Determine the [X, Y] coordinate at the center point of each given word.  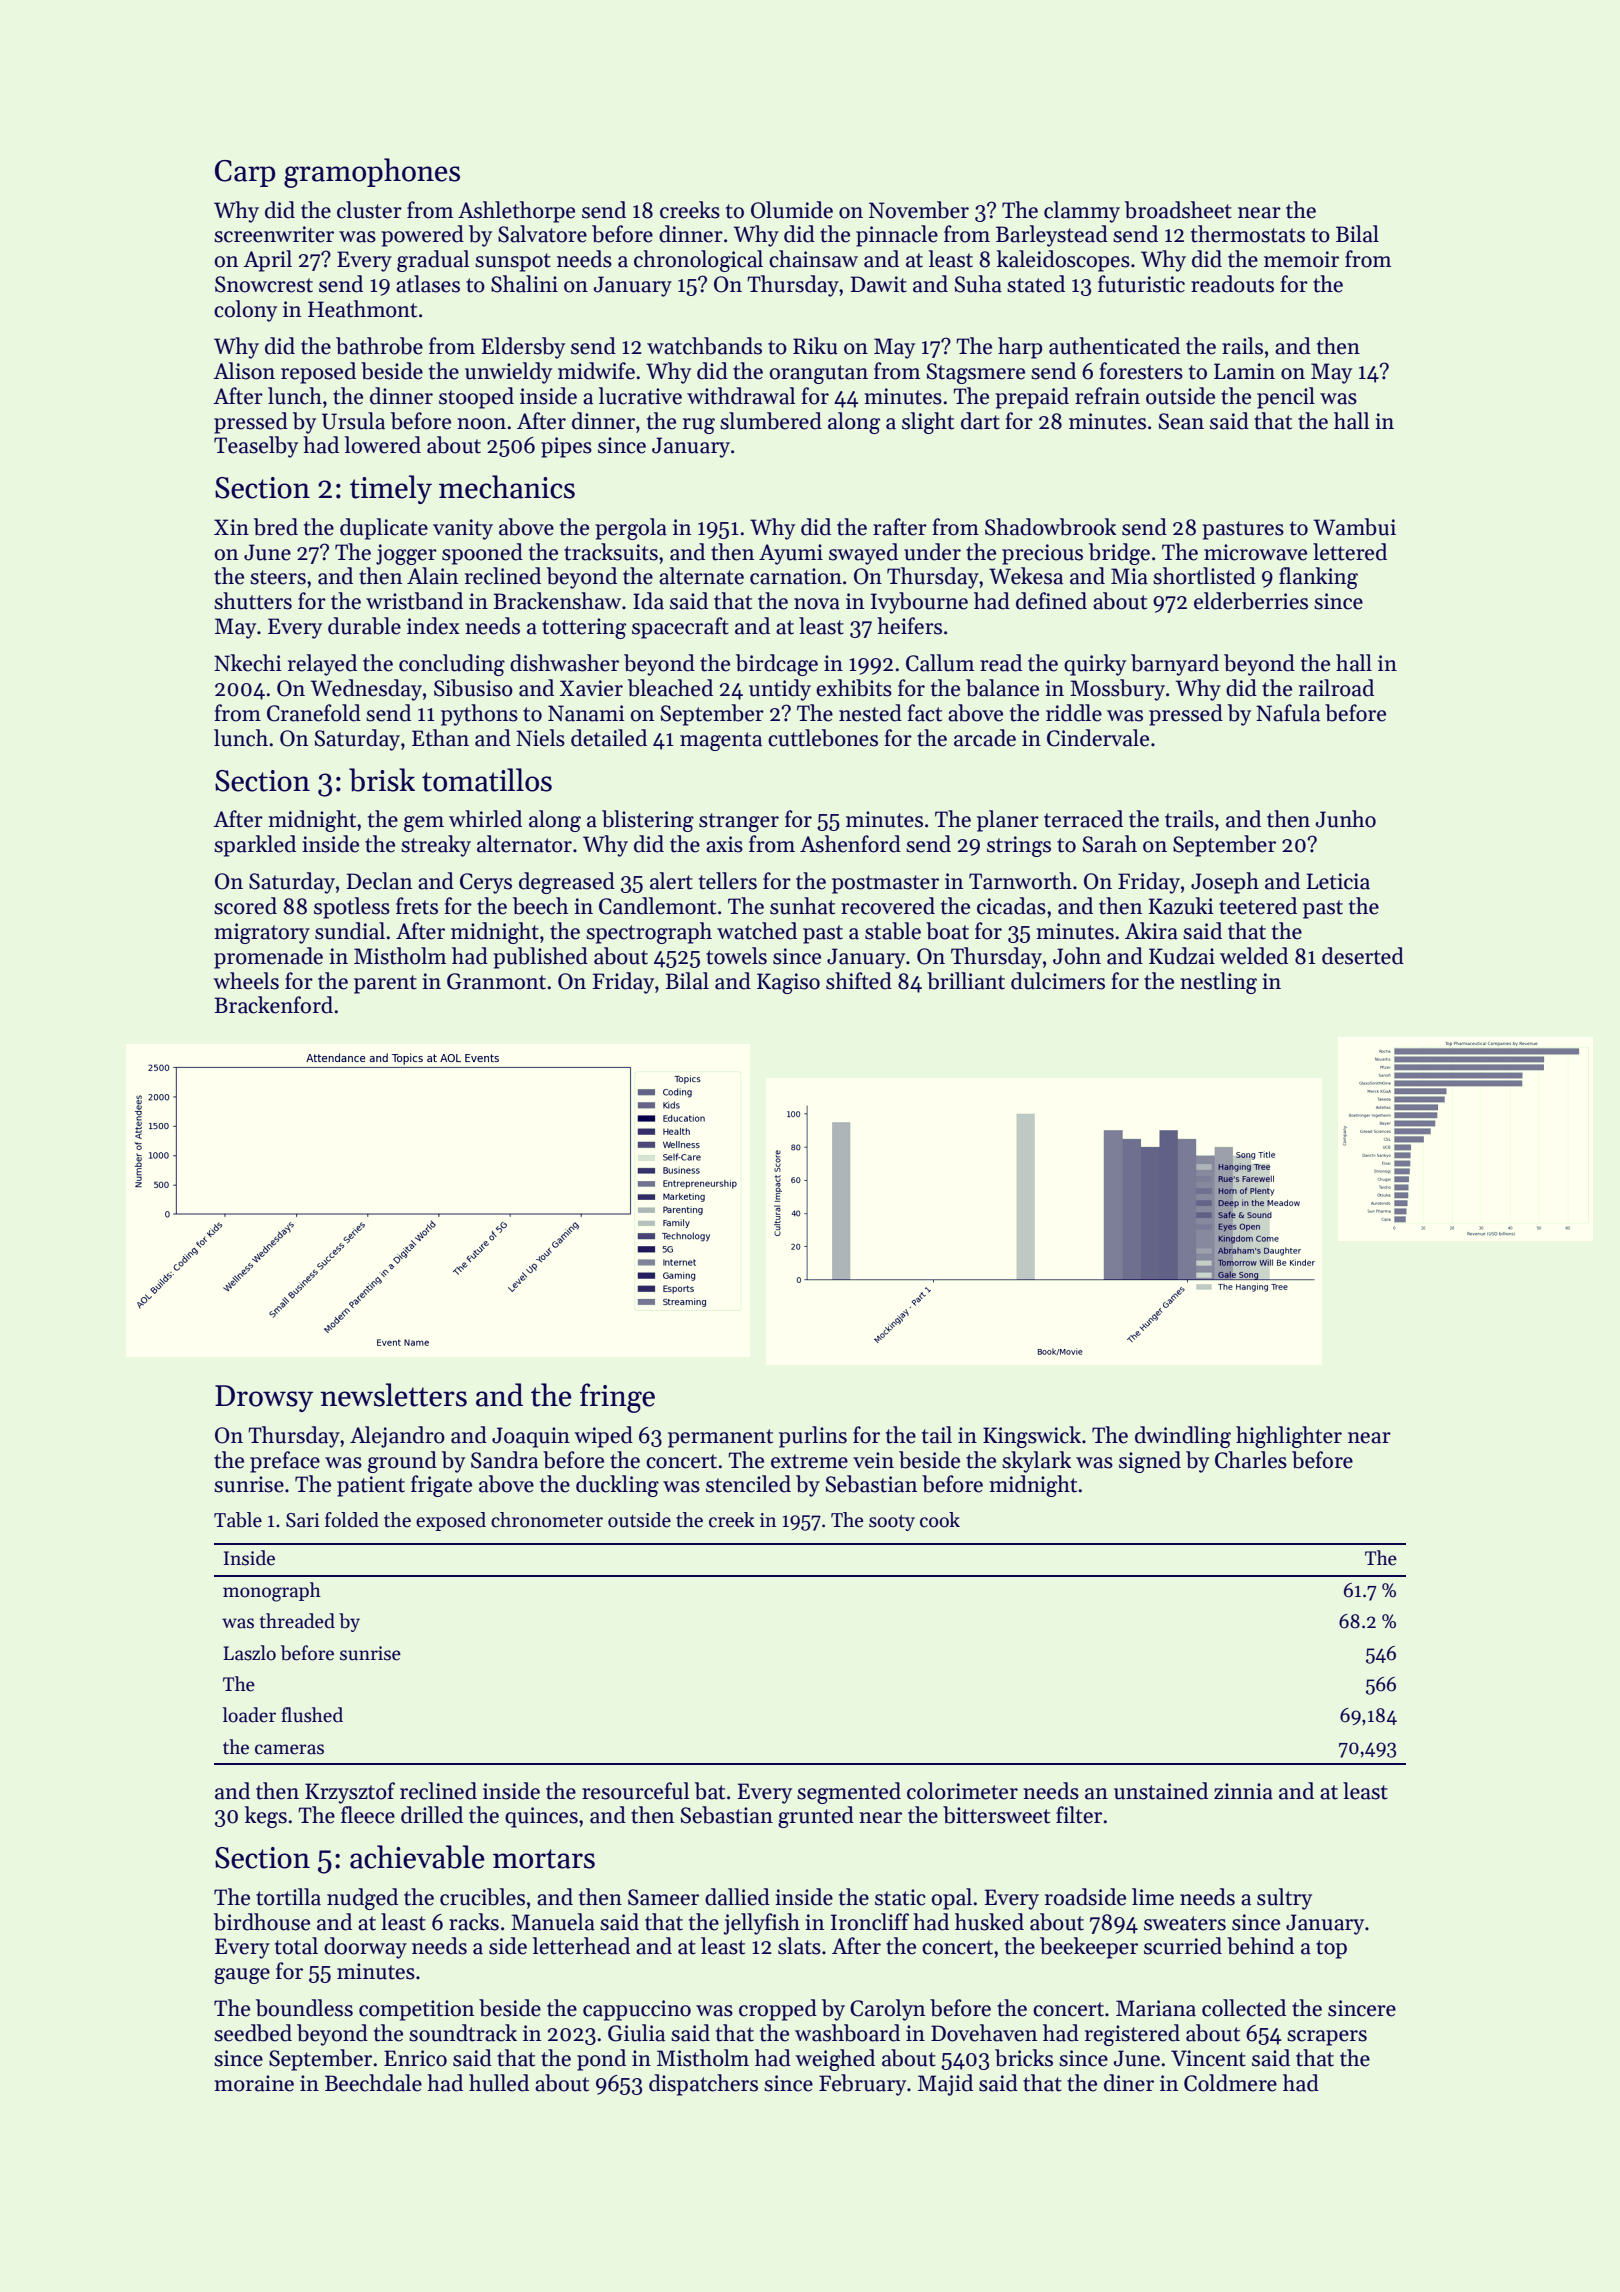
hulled [499, 2083]
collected [1244, 2008]
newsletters [393, 1395]
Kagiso [788, 983]
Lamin [1244, 371]
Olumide [792, 210]
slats [799, 1946]
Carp [245, 173]
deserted [1363, 956]
